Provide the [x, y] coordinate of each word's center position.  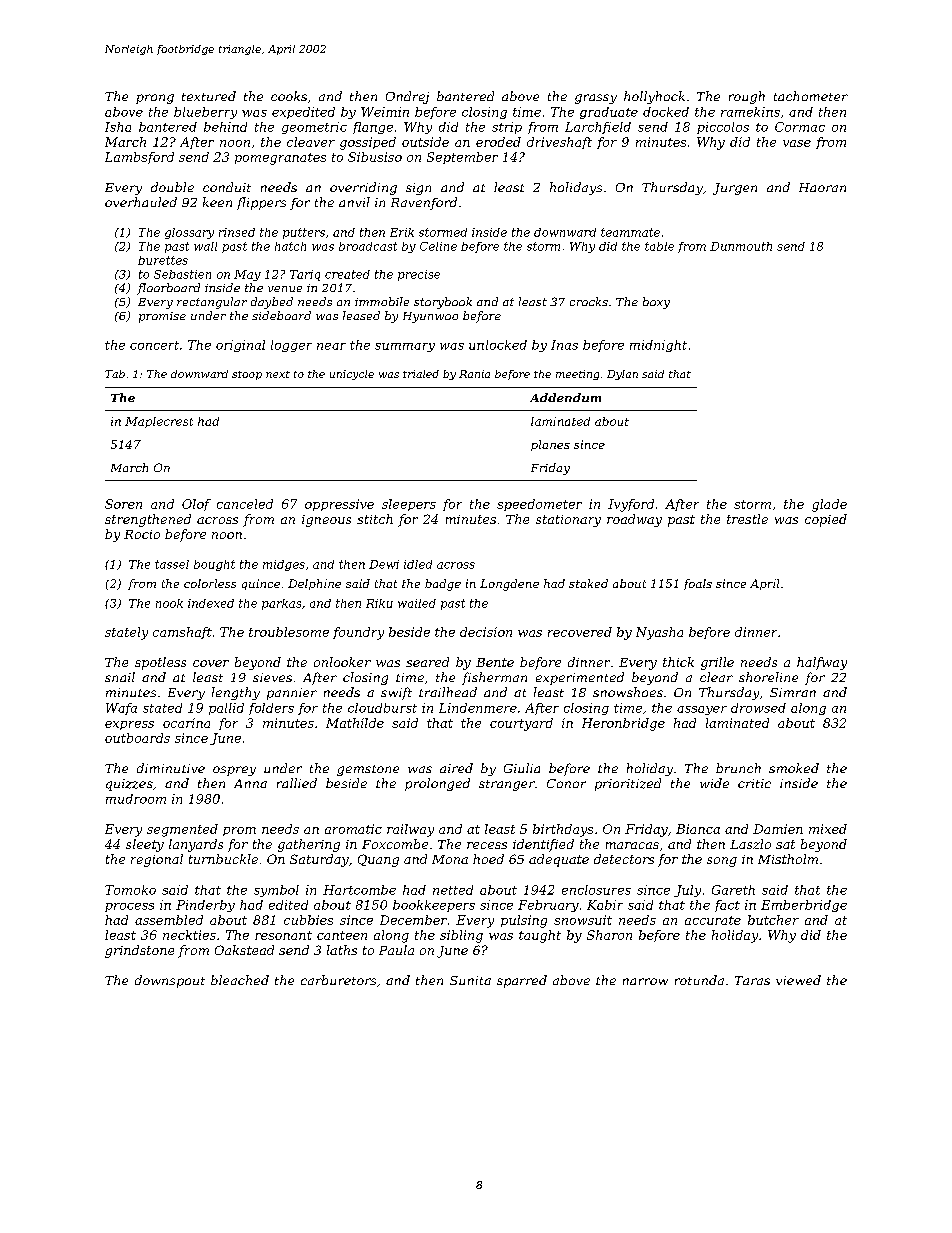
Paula [396, 950]
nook [169, 603]
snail [120, 677]
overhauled [141, 202]
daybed [272, 303]
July [687, 891]
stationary [568, 521]
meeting [577, 375]
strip [507, 128]
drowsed [758, 708]
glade [829, 505]
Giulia [522, 768]
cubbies [308, 920]
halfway [822, 663]
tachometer [811, 96]
